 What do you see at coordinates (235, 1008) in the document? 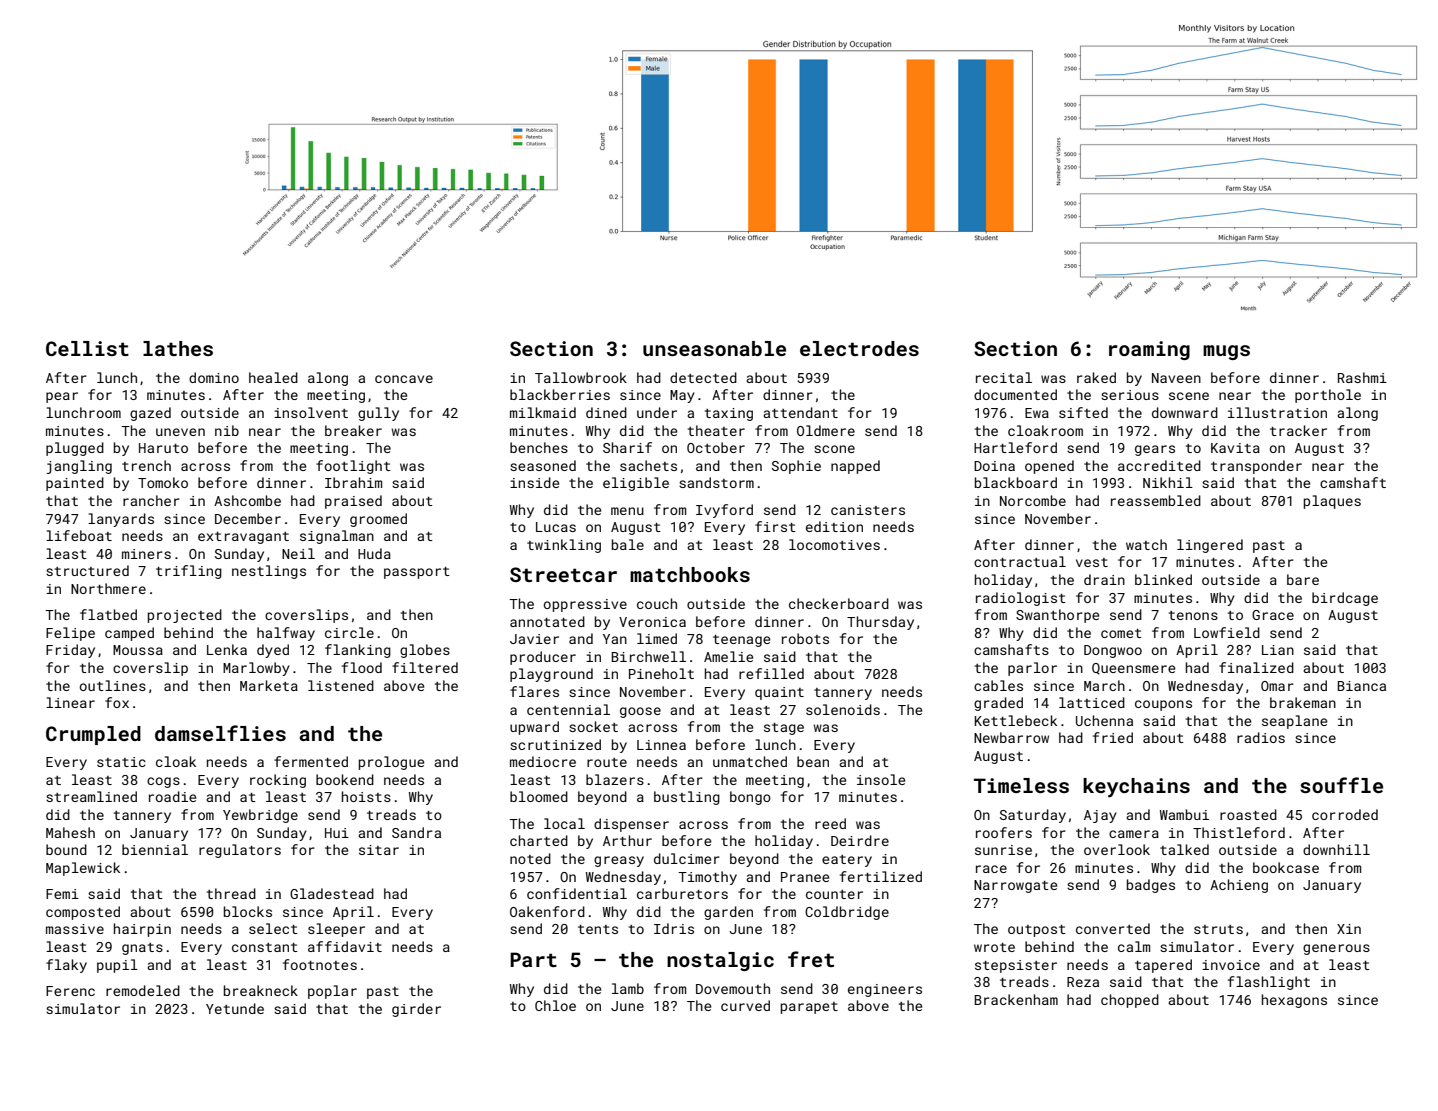
I see `Yetunde` at bounding box center [235, 1008].
